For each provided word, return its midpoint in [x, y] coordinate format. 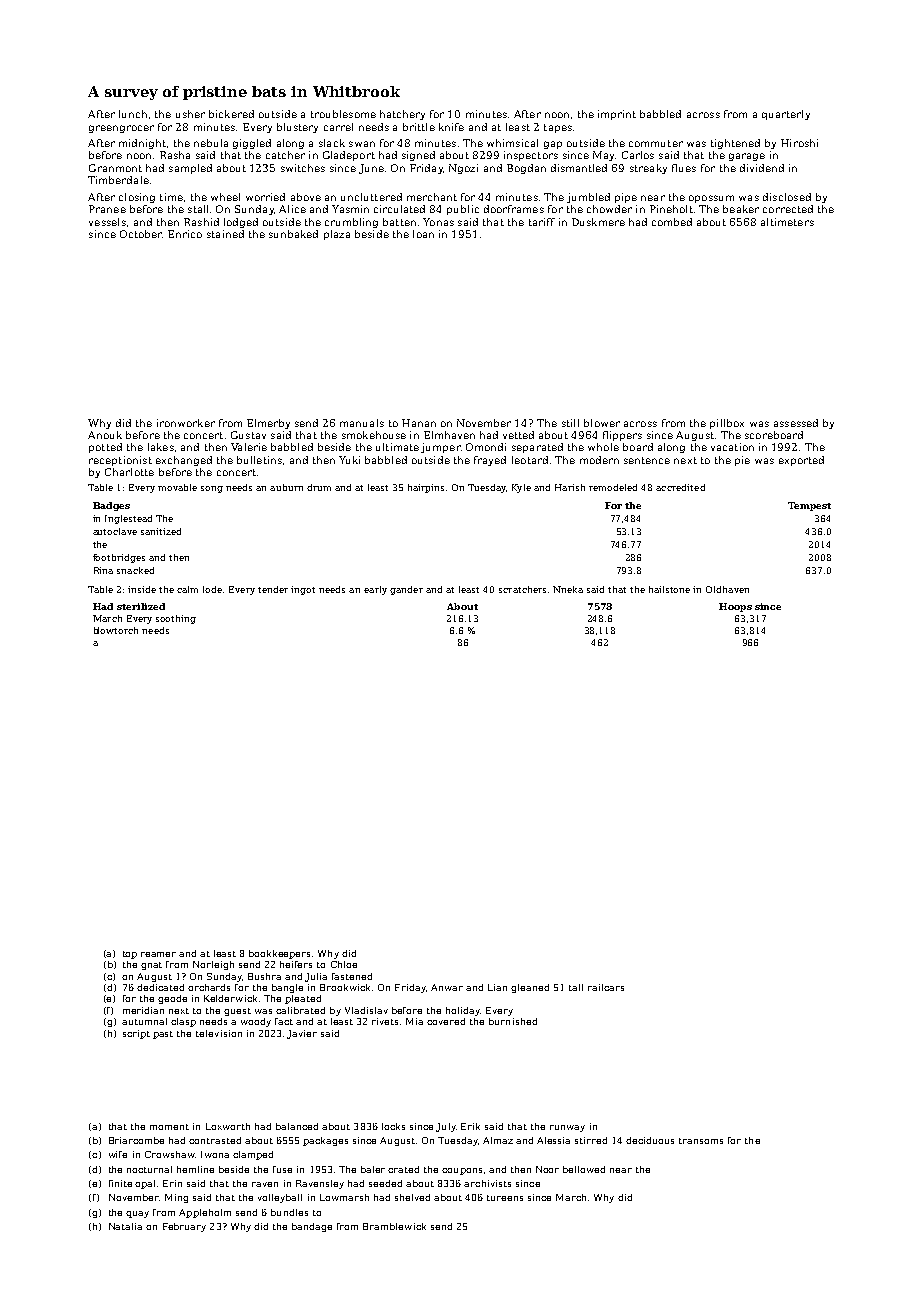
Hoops [735, 607]
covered [446, 1021]
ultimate [397, 447]
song [212, 489]
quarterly [786, 115]
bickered [231, 114]
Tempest [809, 506]
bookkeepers [279, 954]
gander [406, 590]
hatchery [402, 115]
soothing [176, 619]
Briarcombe [136, 1140]
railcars [606, 987]
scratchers [522, 589]
